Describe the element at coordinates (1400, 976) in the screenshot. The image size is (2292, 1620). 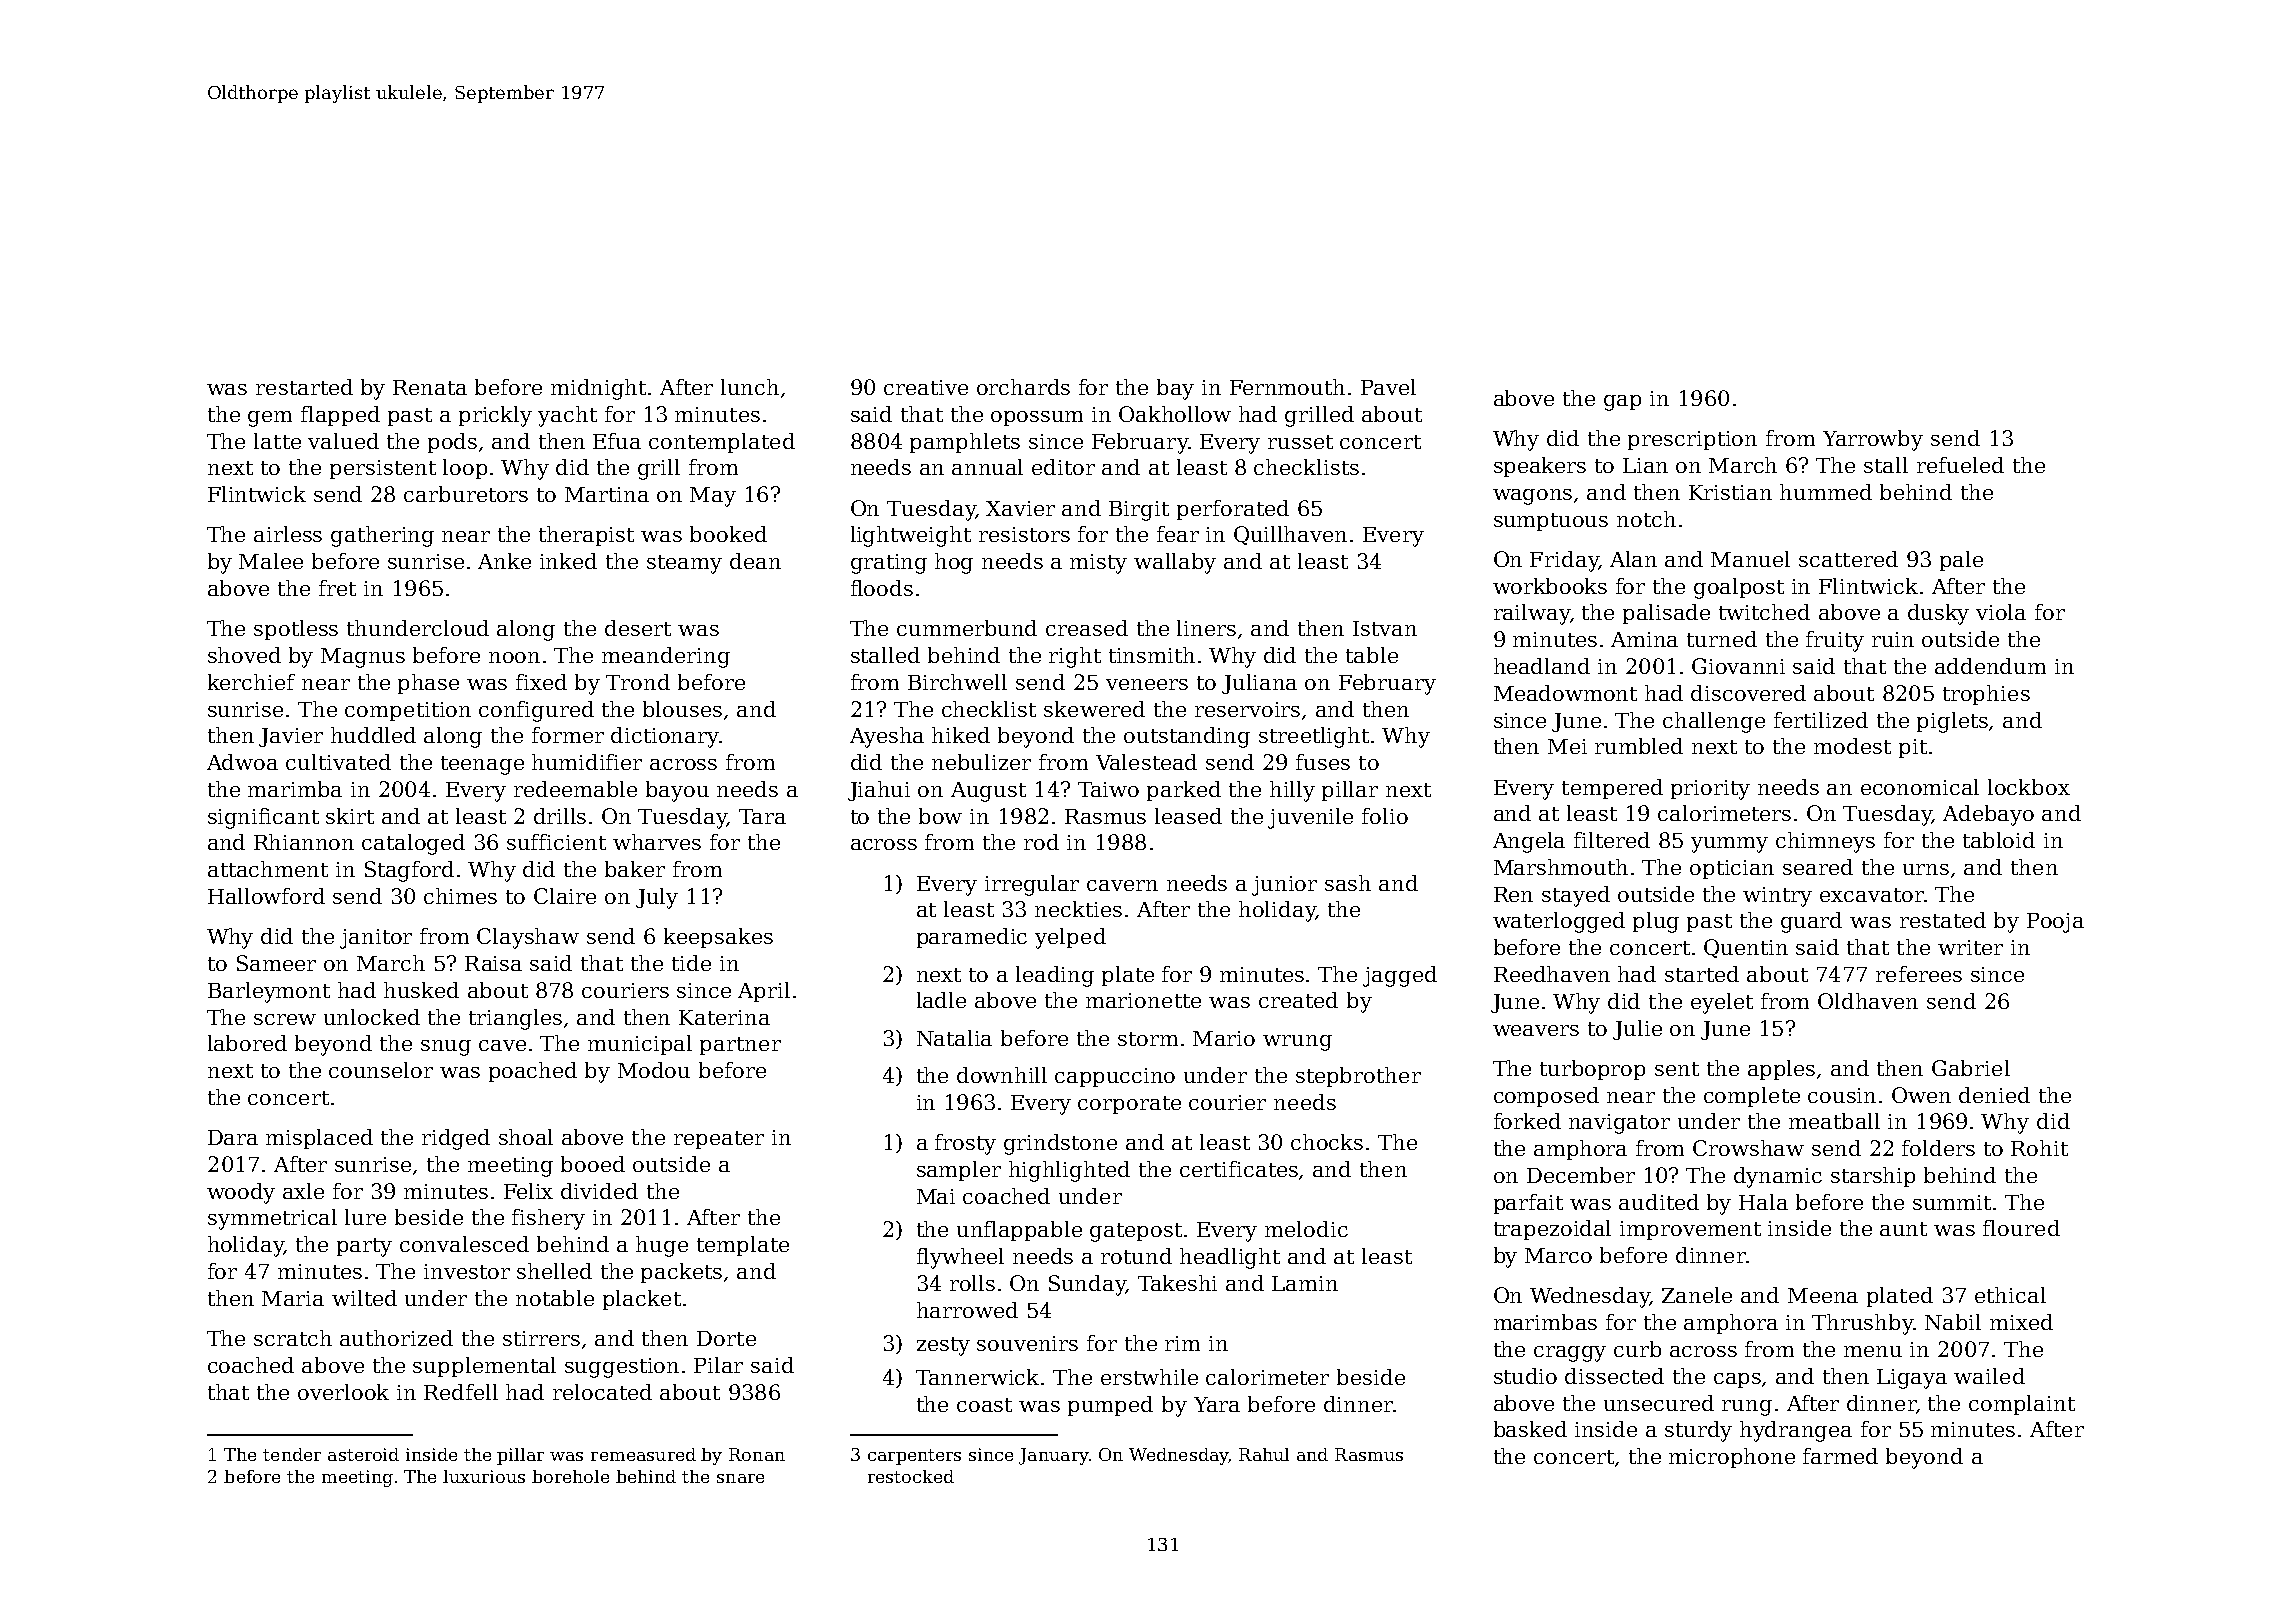
I see `jagged` at that location.
